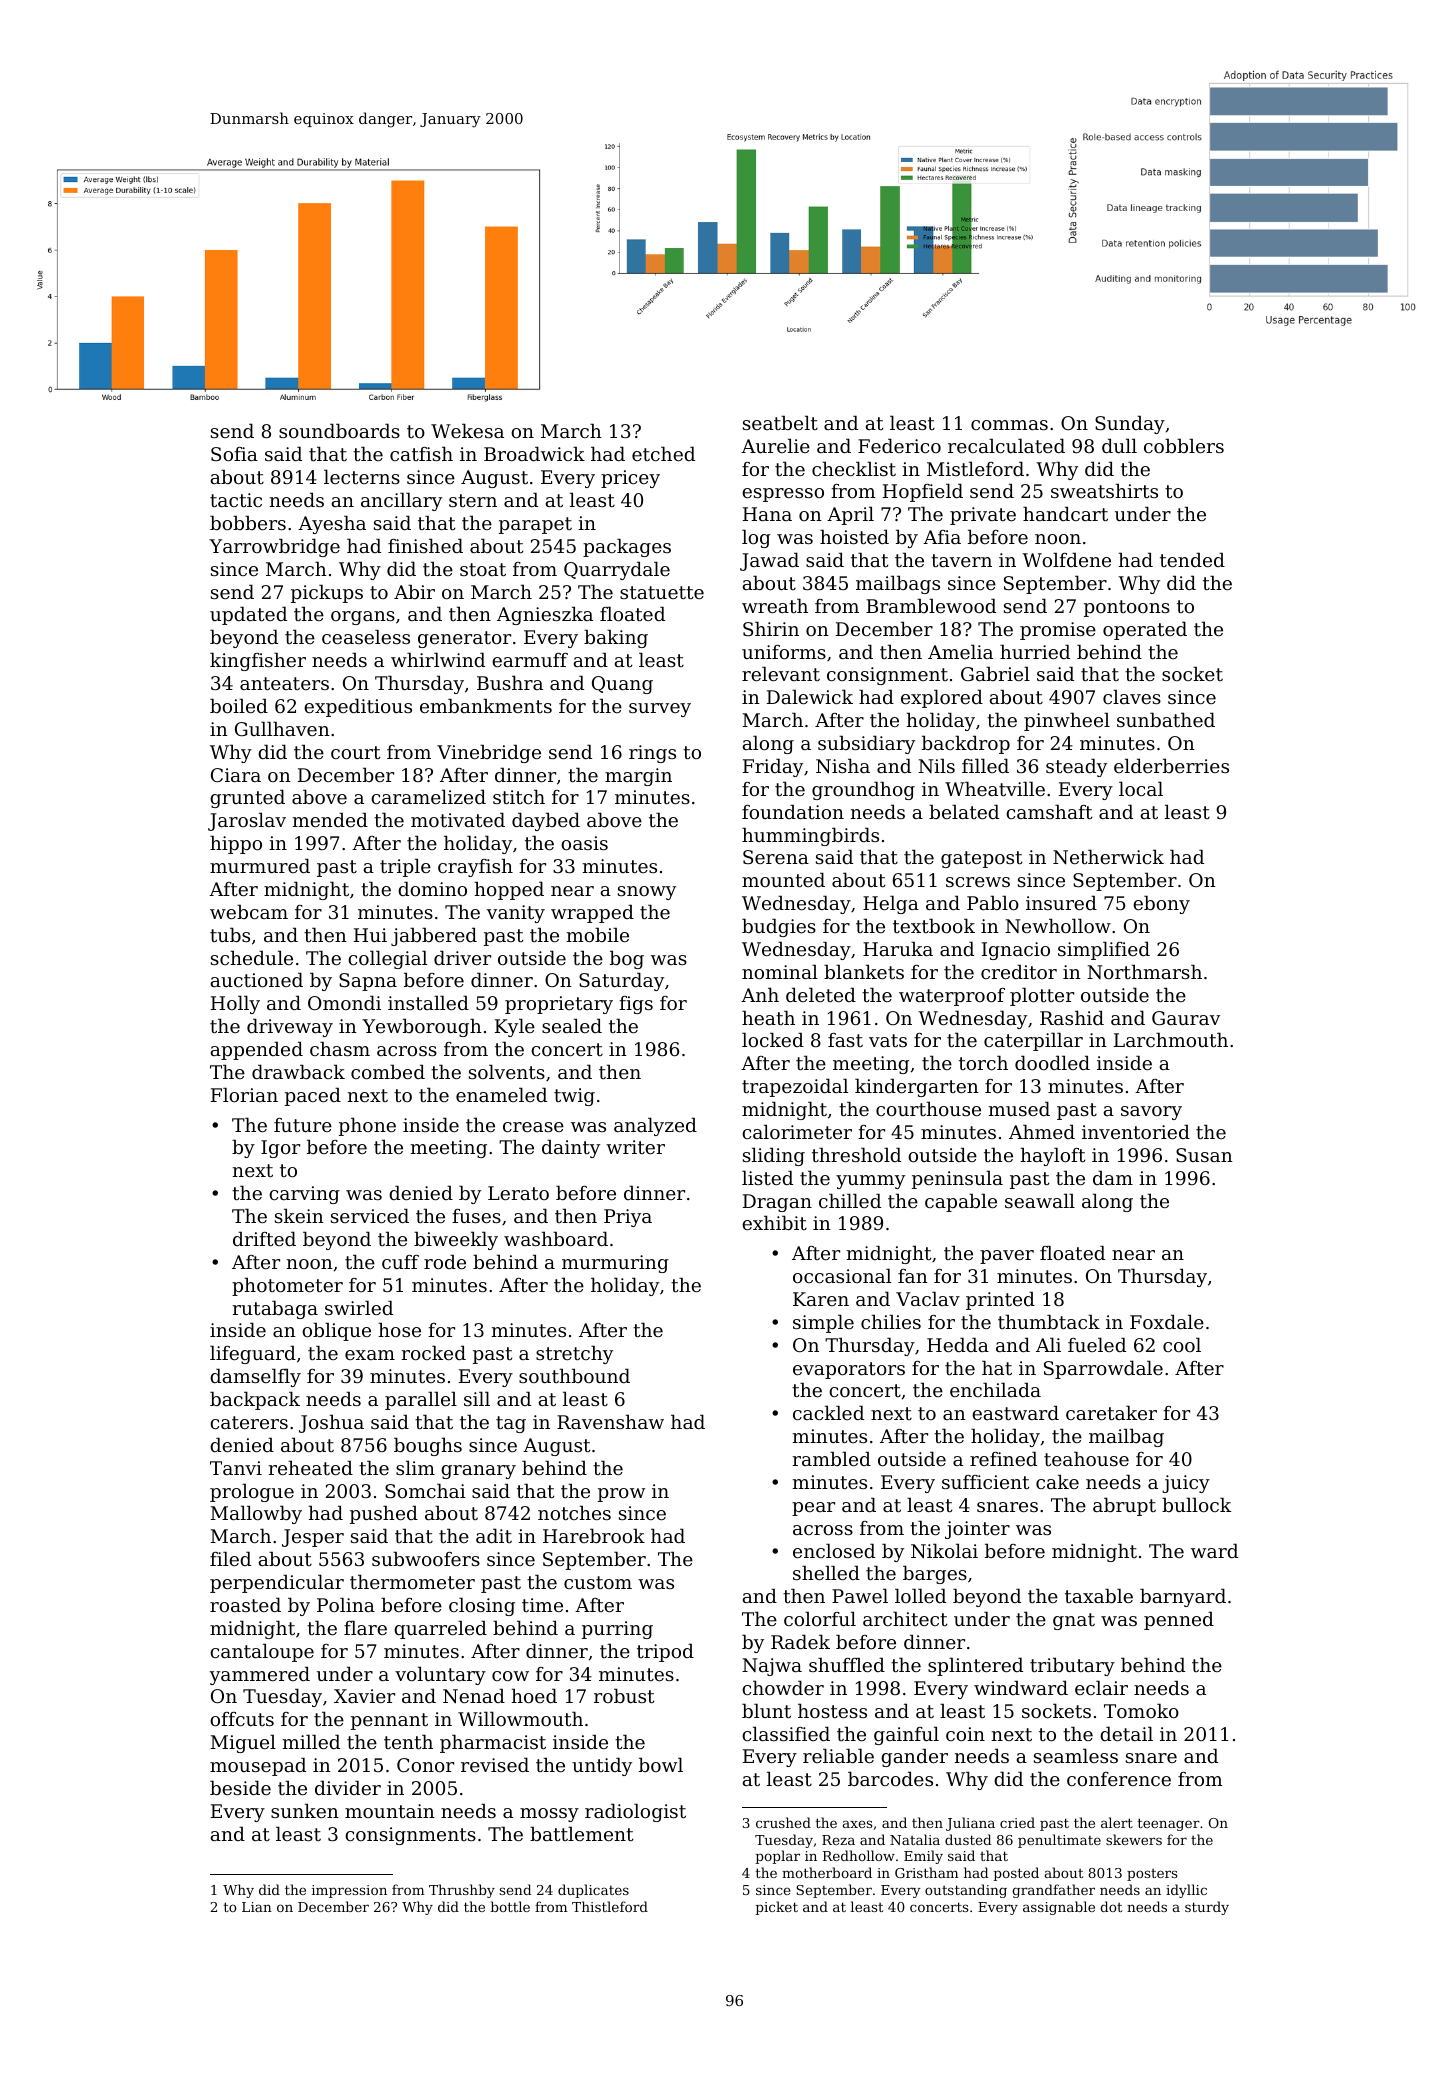  What do you see at coordinates (234, 454) in the screenshot?
I see `Sofia` at bounding box center [234, 454].
